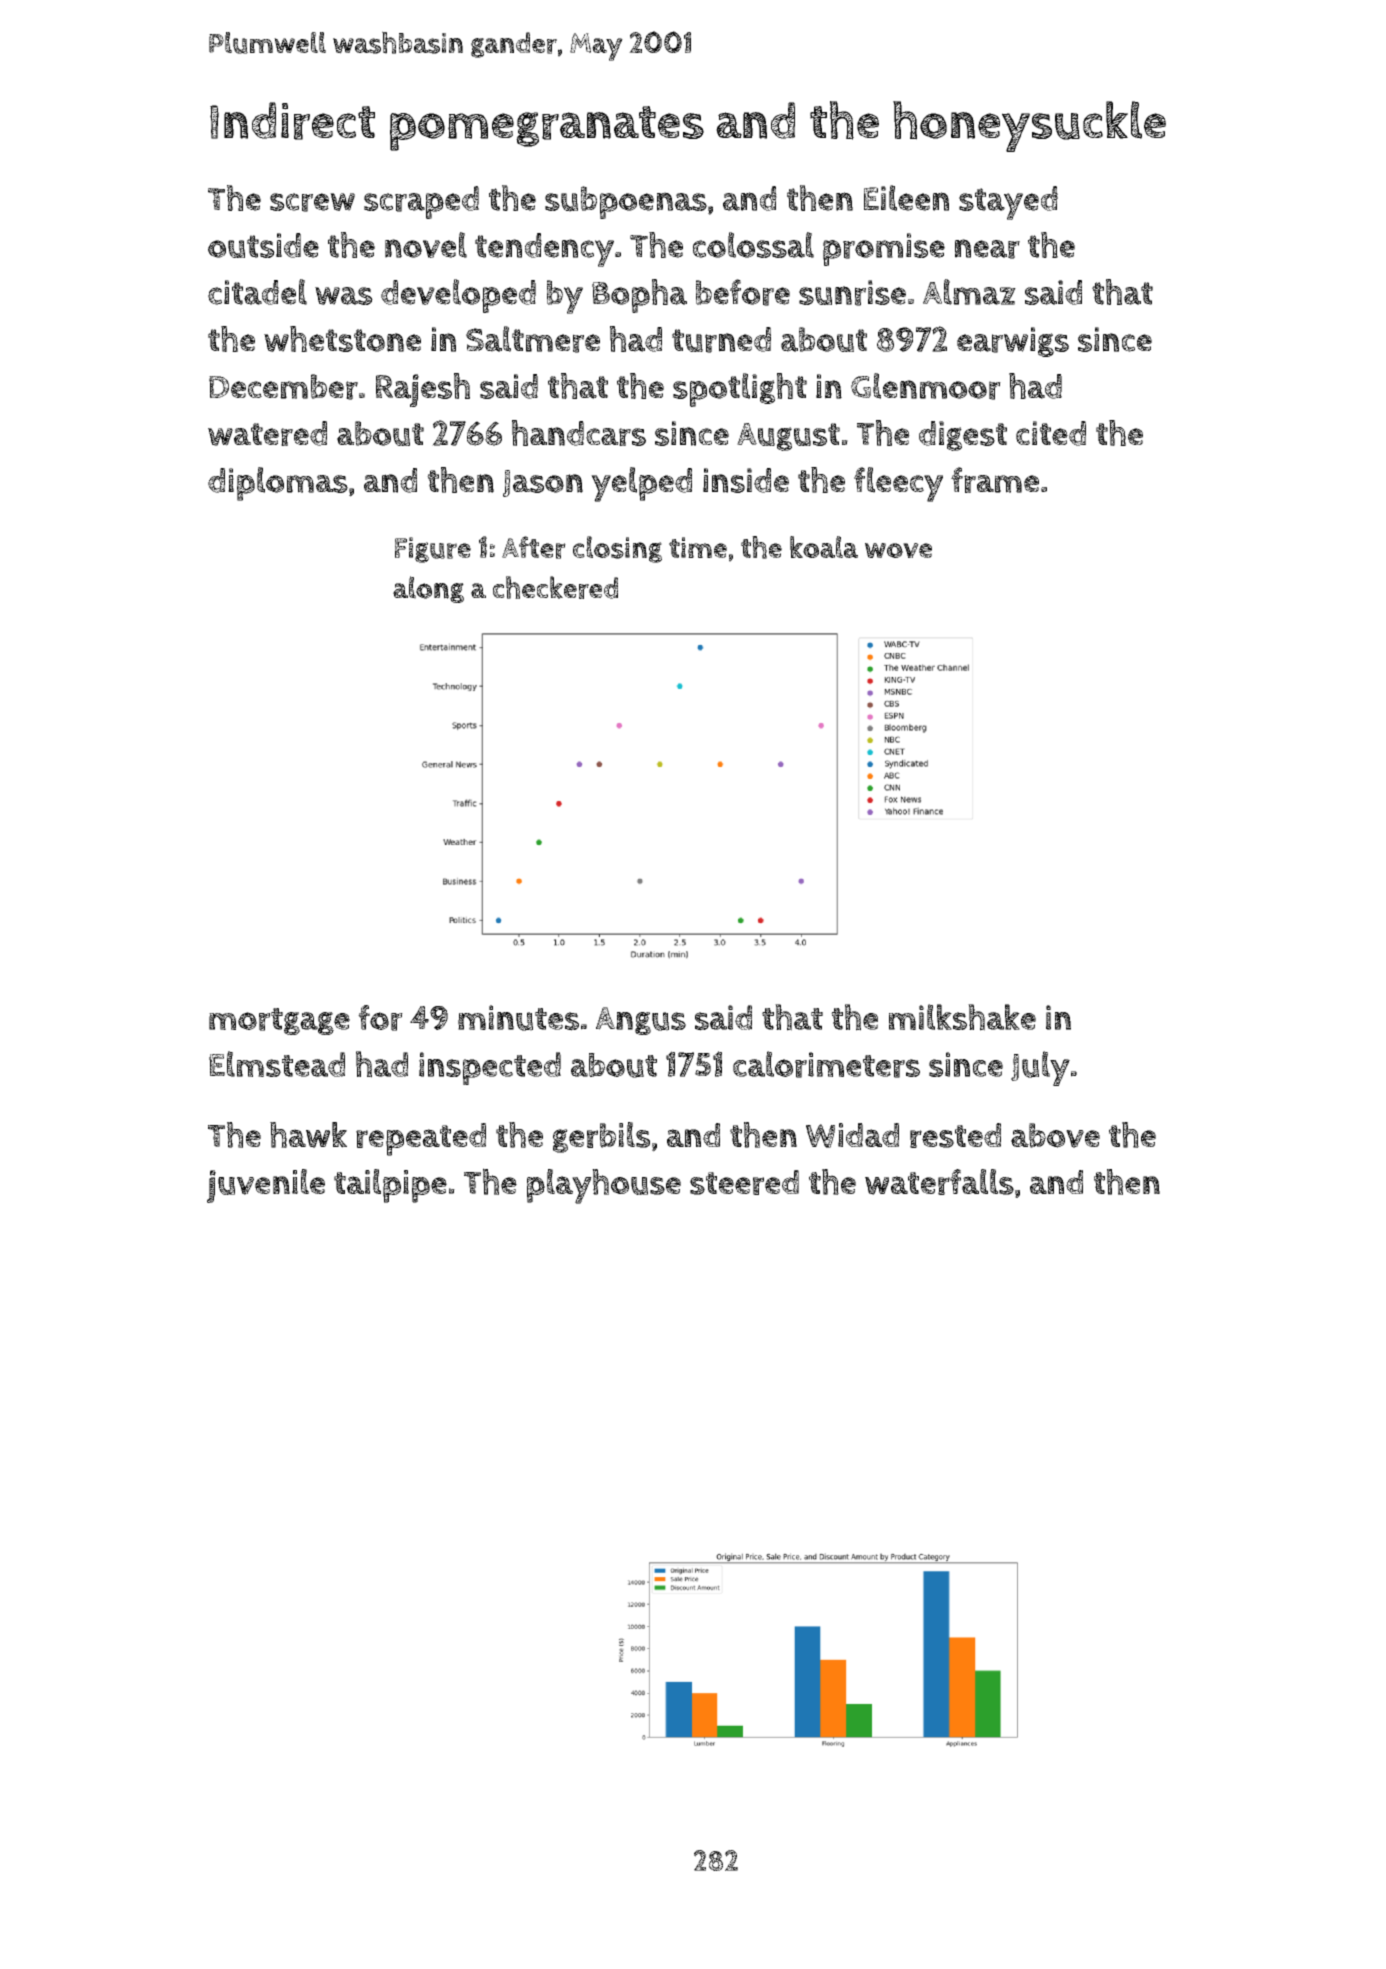  What do you see at coordinates (698, 547) in the screenshot?
I see `time` at bounding box center [698, 547].
